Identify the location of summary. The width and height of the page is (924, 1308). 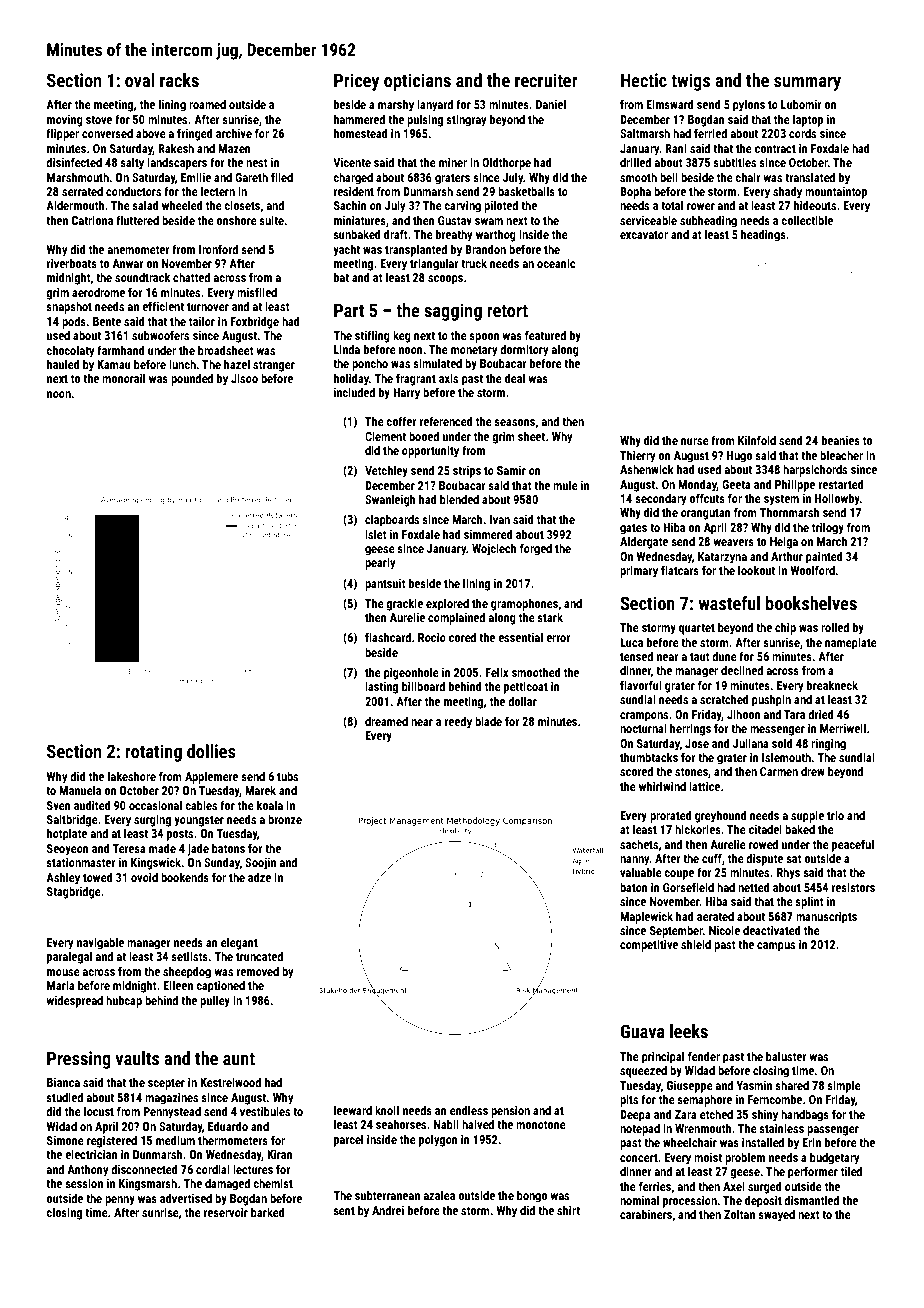
(807, 84).
